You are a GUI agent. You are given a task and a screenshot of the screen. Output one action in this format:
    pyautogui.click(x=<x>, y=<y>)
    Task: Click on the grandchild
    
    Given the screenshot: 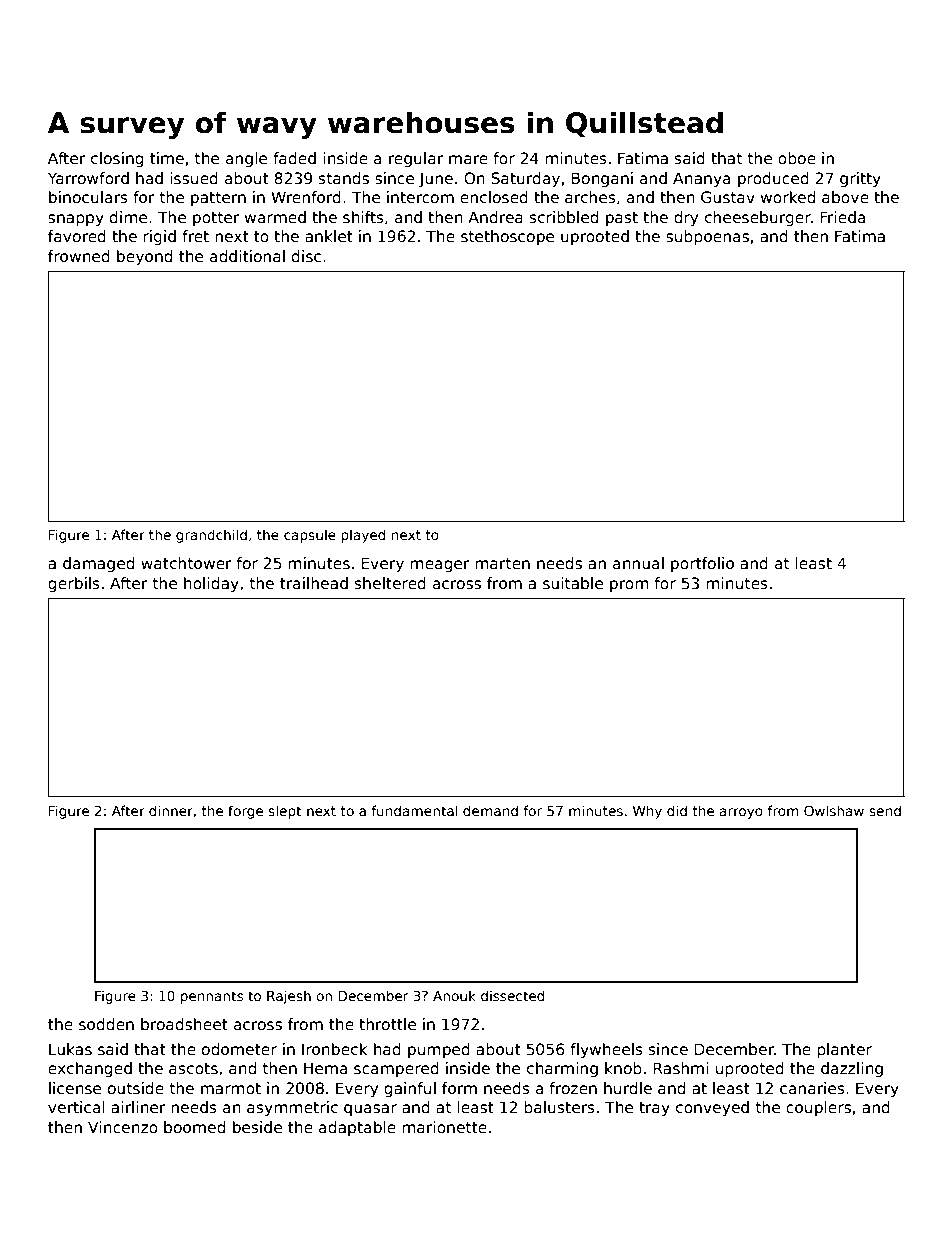 What is the action you would take?
    pyautogui.click(x=211, y=536)
